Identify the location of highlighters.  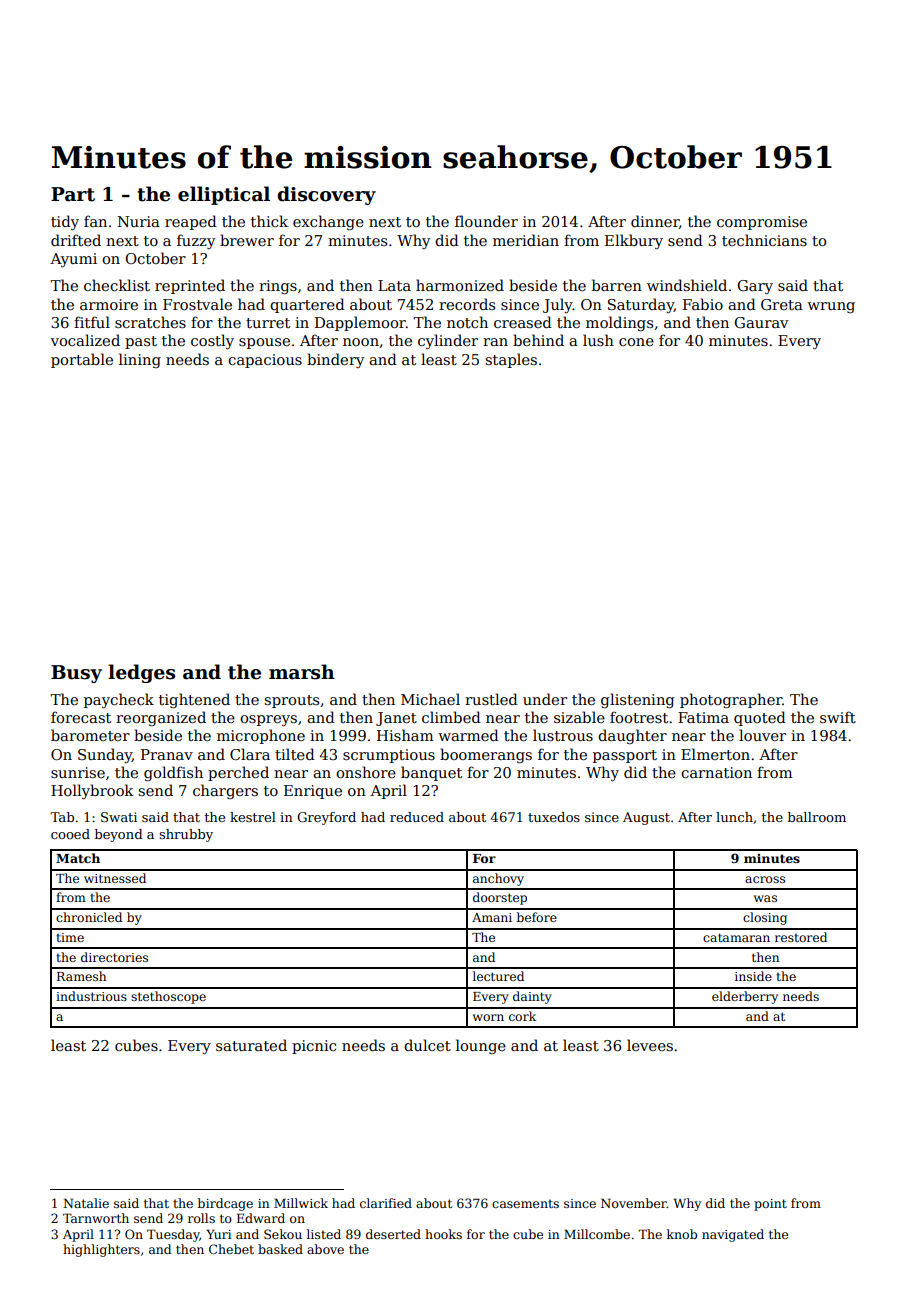
(101, 1250).
